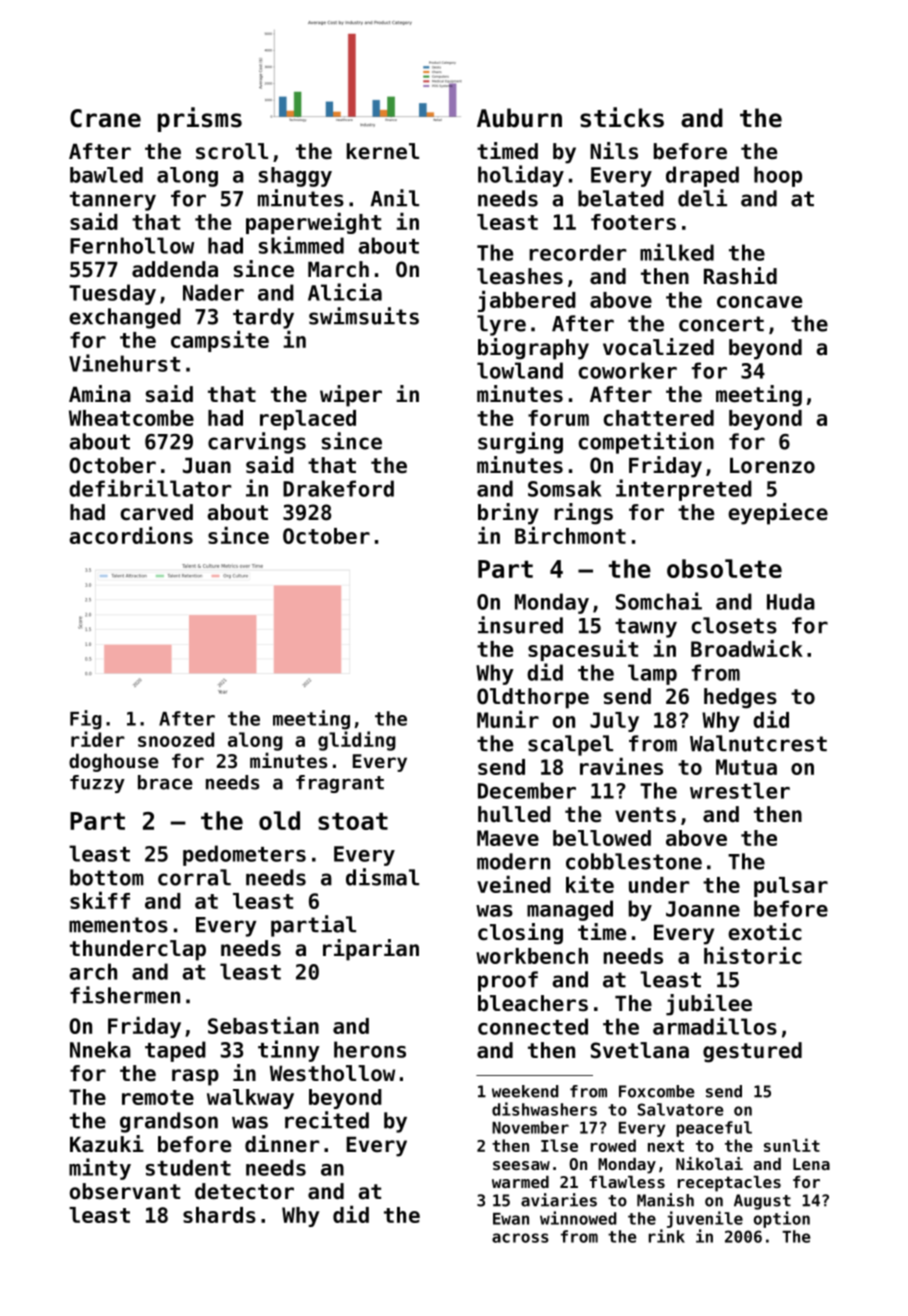  What do you see at coordinates (125, 1191) in the page?
I see `observant` at bounding box center [125, 1191].
